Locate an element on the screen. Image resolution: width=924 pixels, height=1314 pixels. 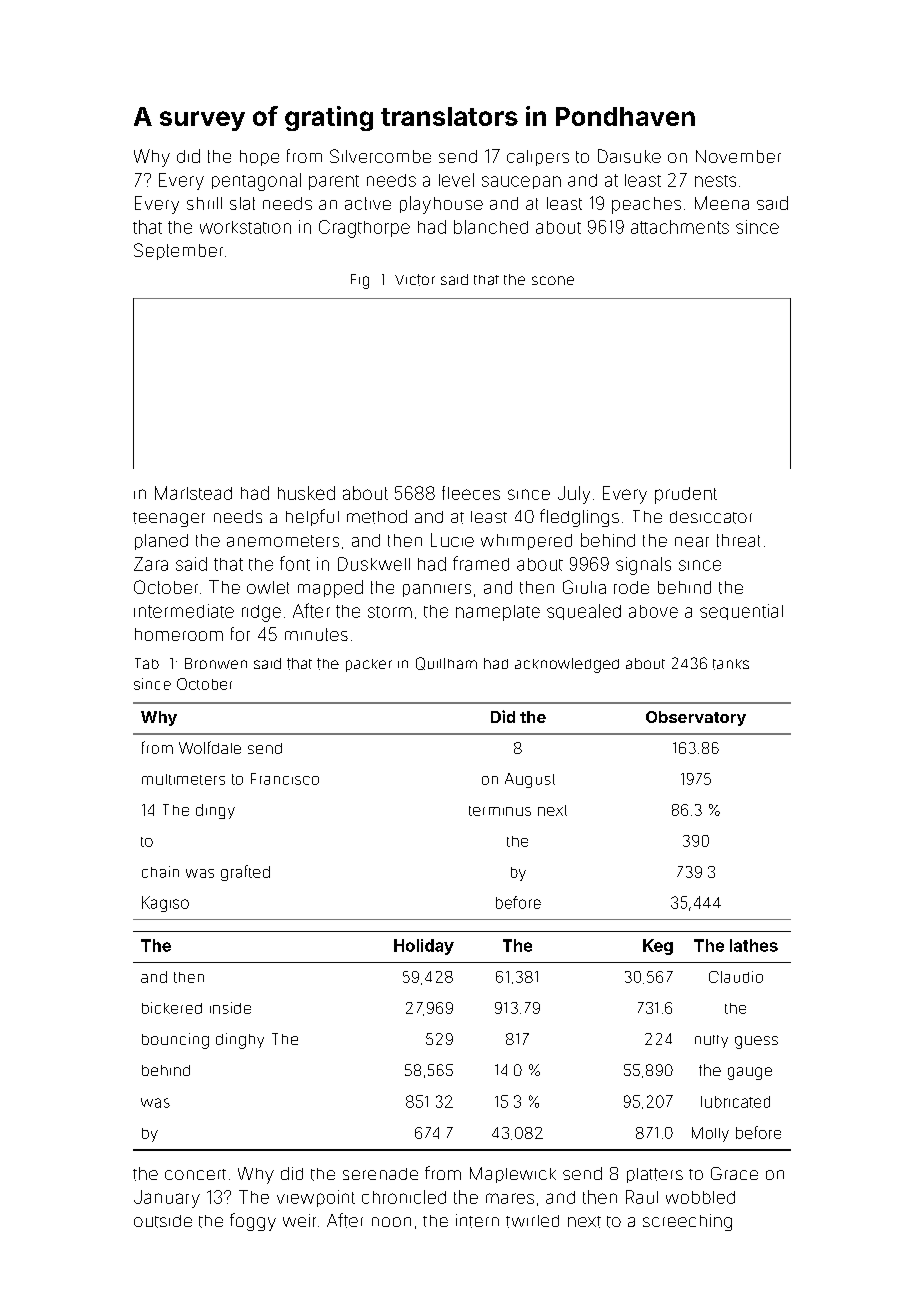
Fig is located at coordinates (360, 281).
